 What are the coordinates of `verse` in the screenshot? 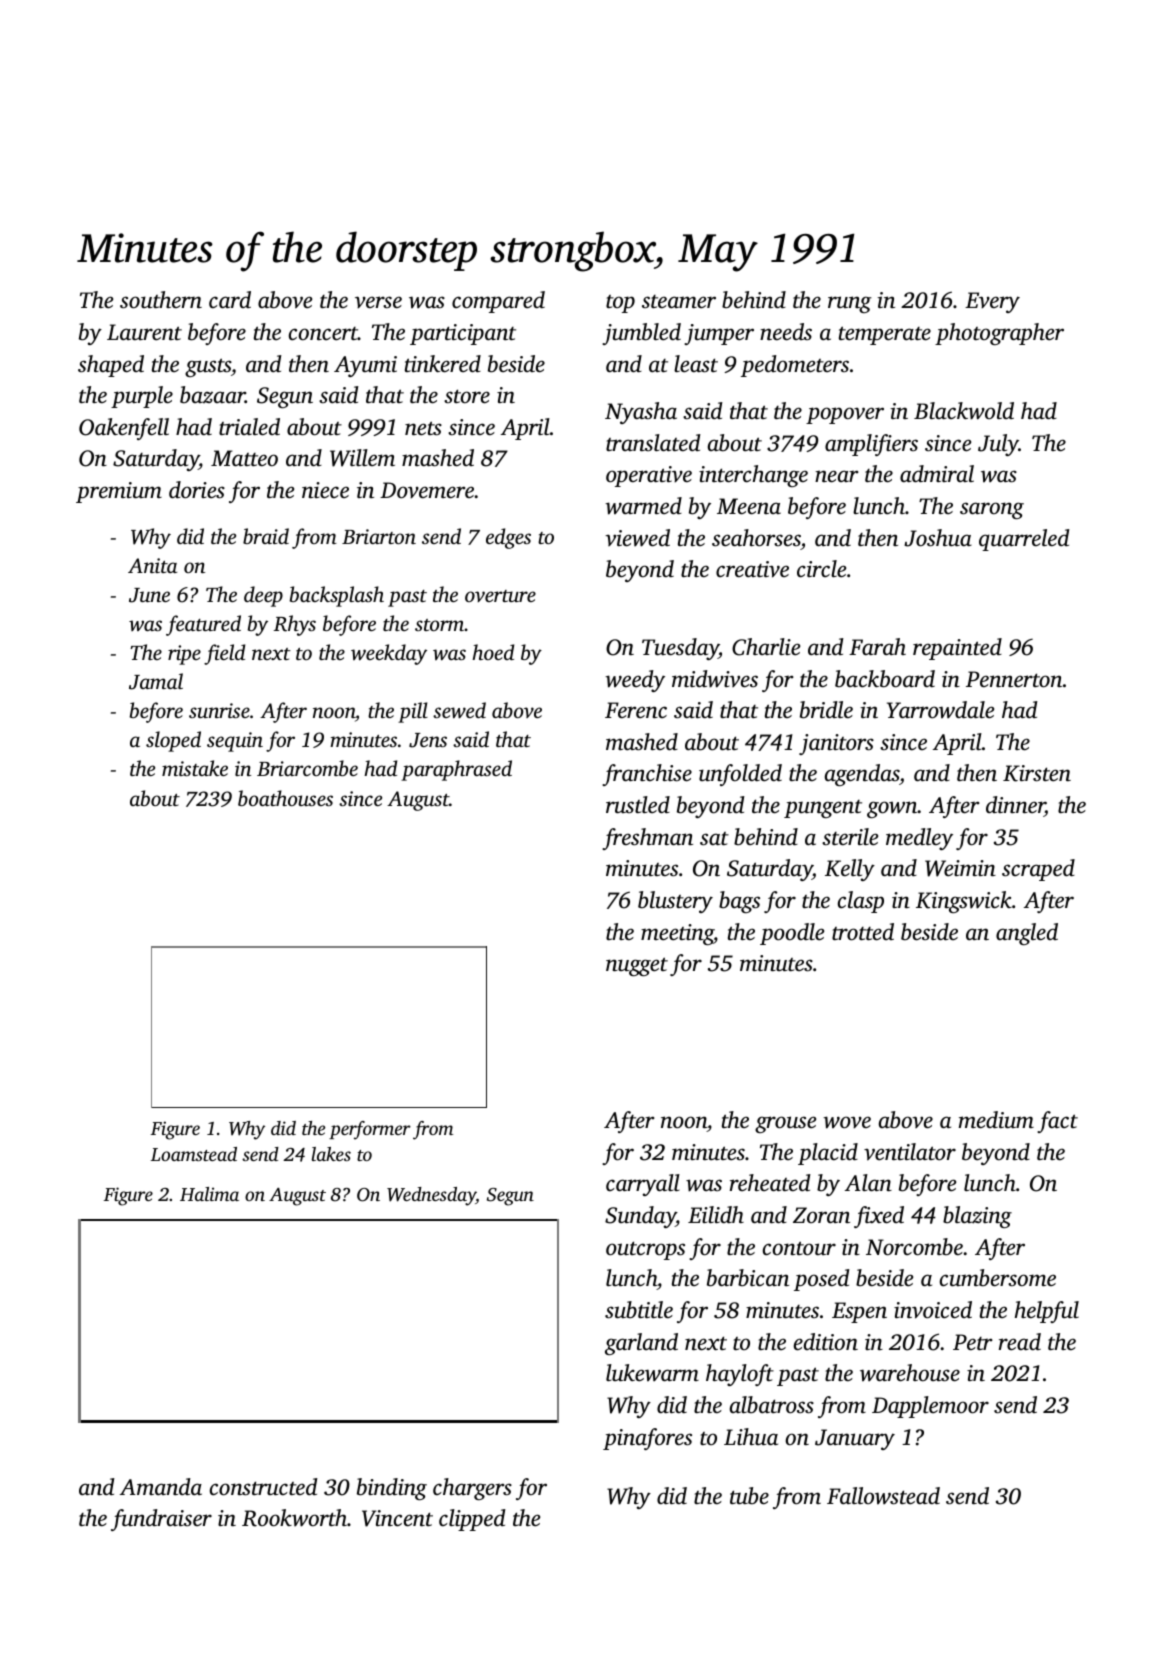 It's located at (378, 302).
